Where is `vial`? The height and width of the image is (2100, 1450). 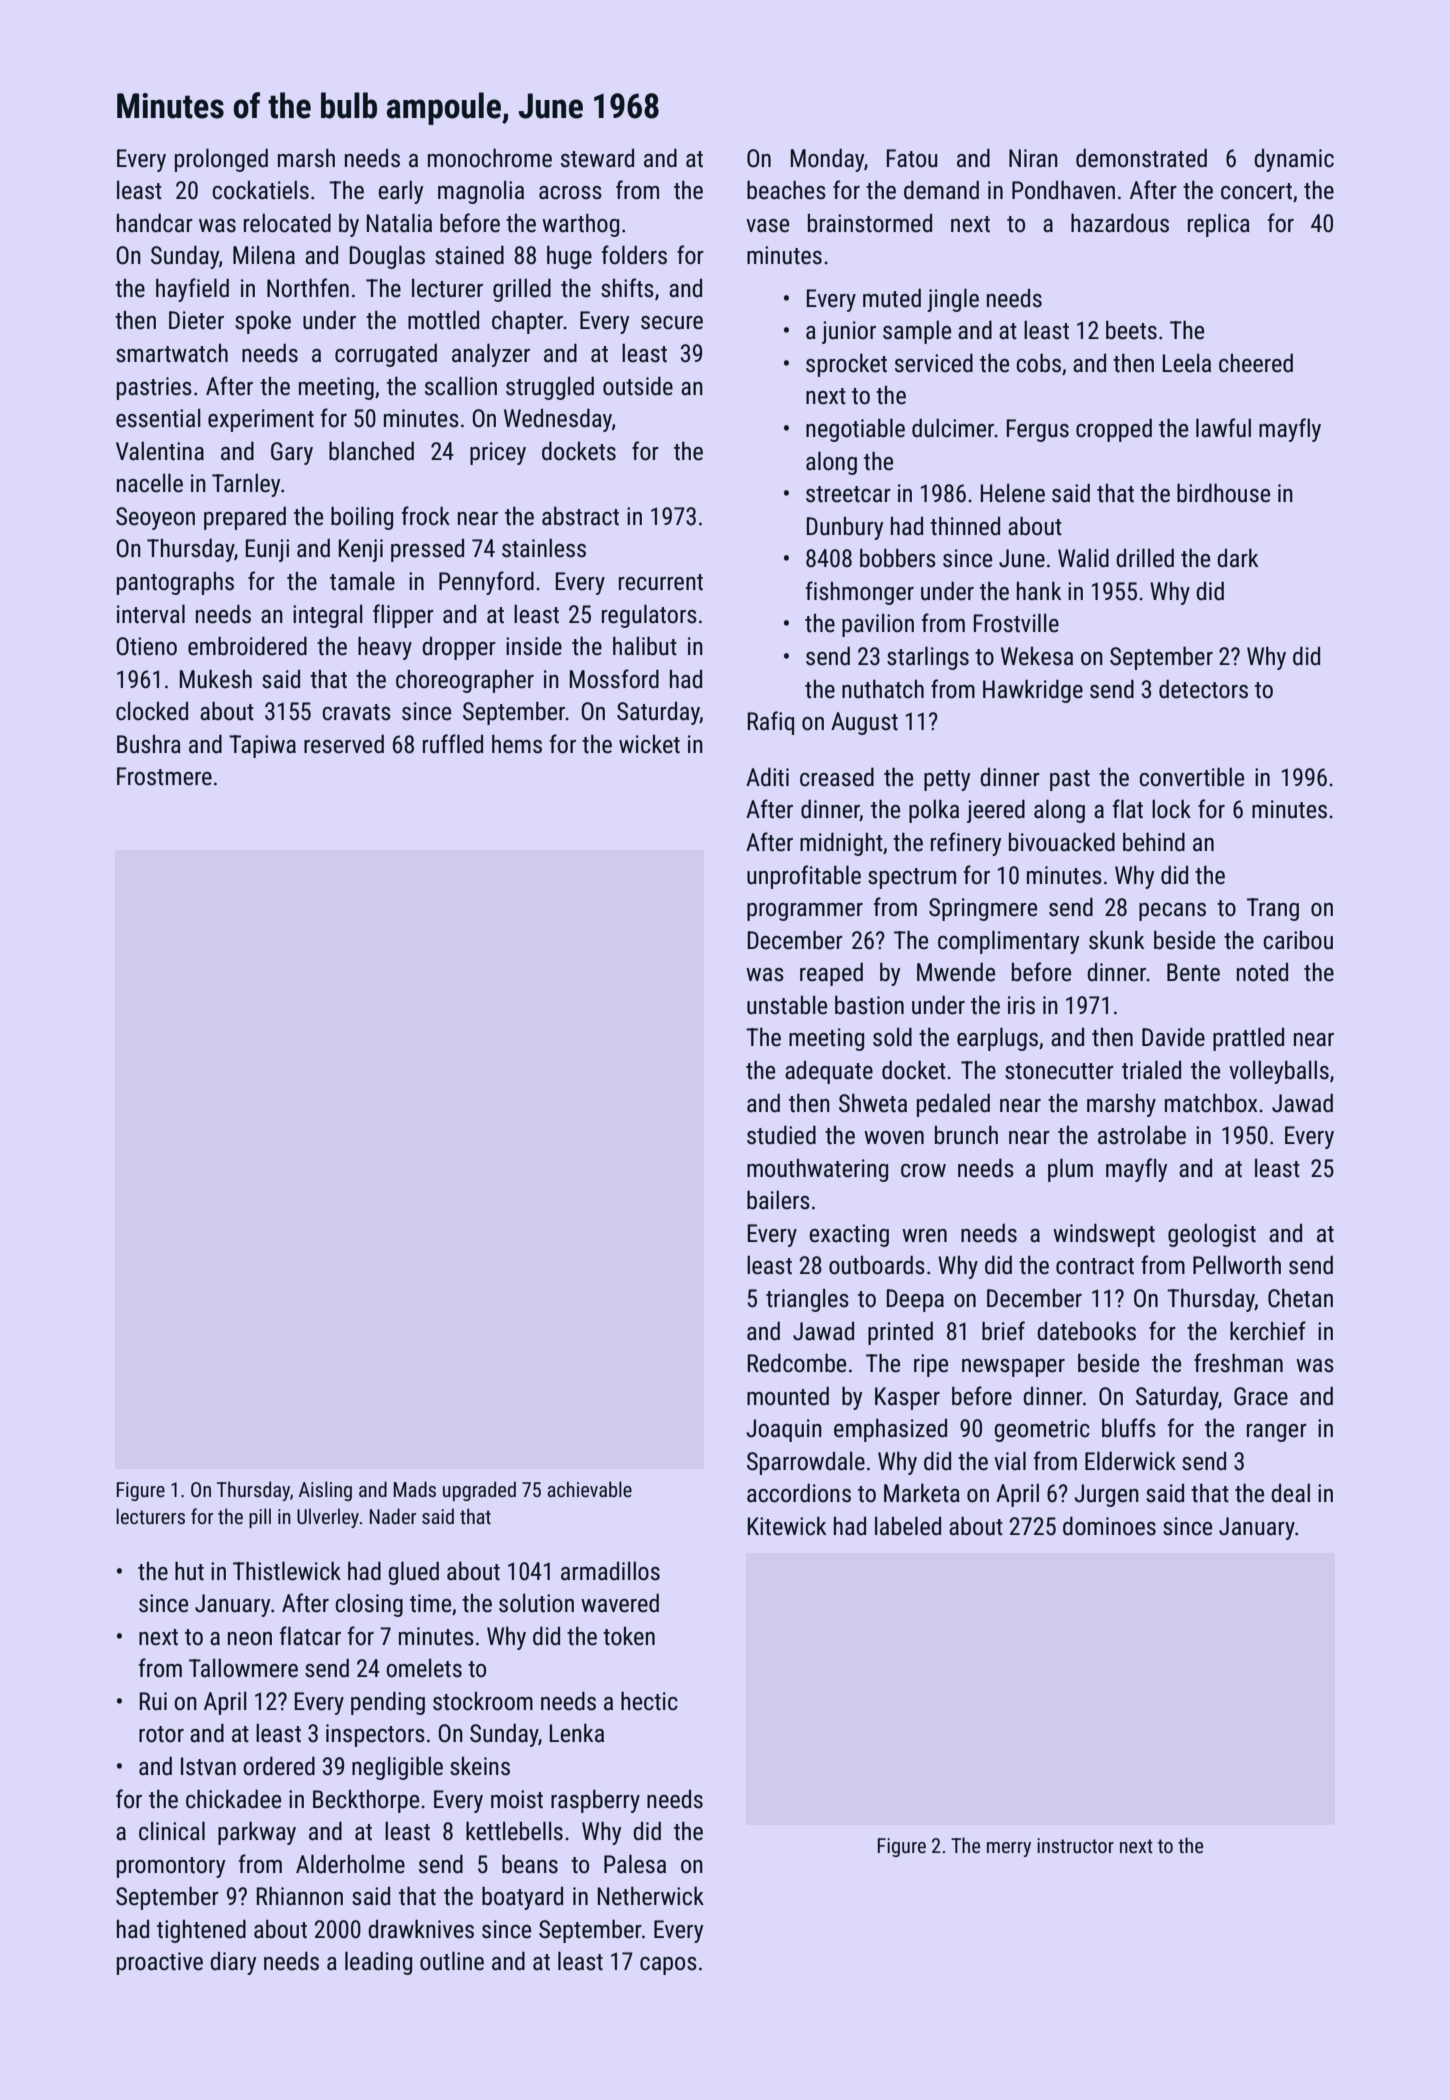 vial is located at coordinates (1010, 1460).
